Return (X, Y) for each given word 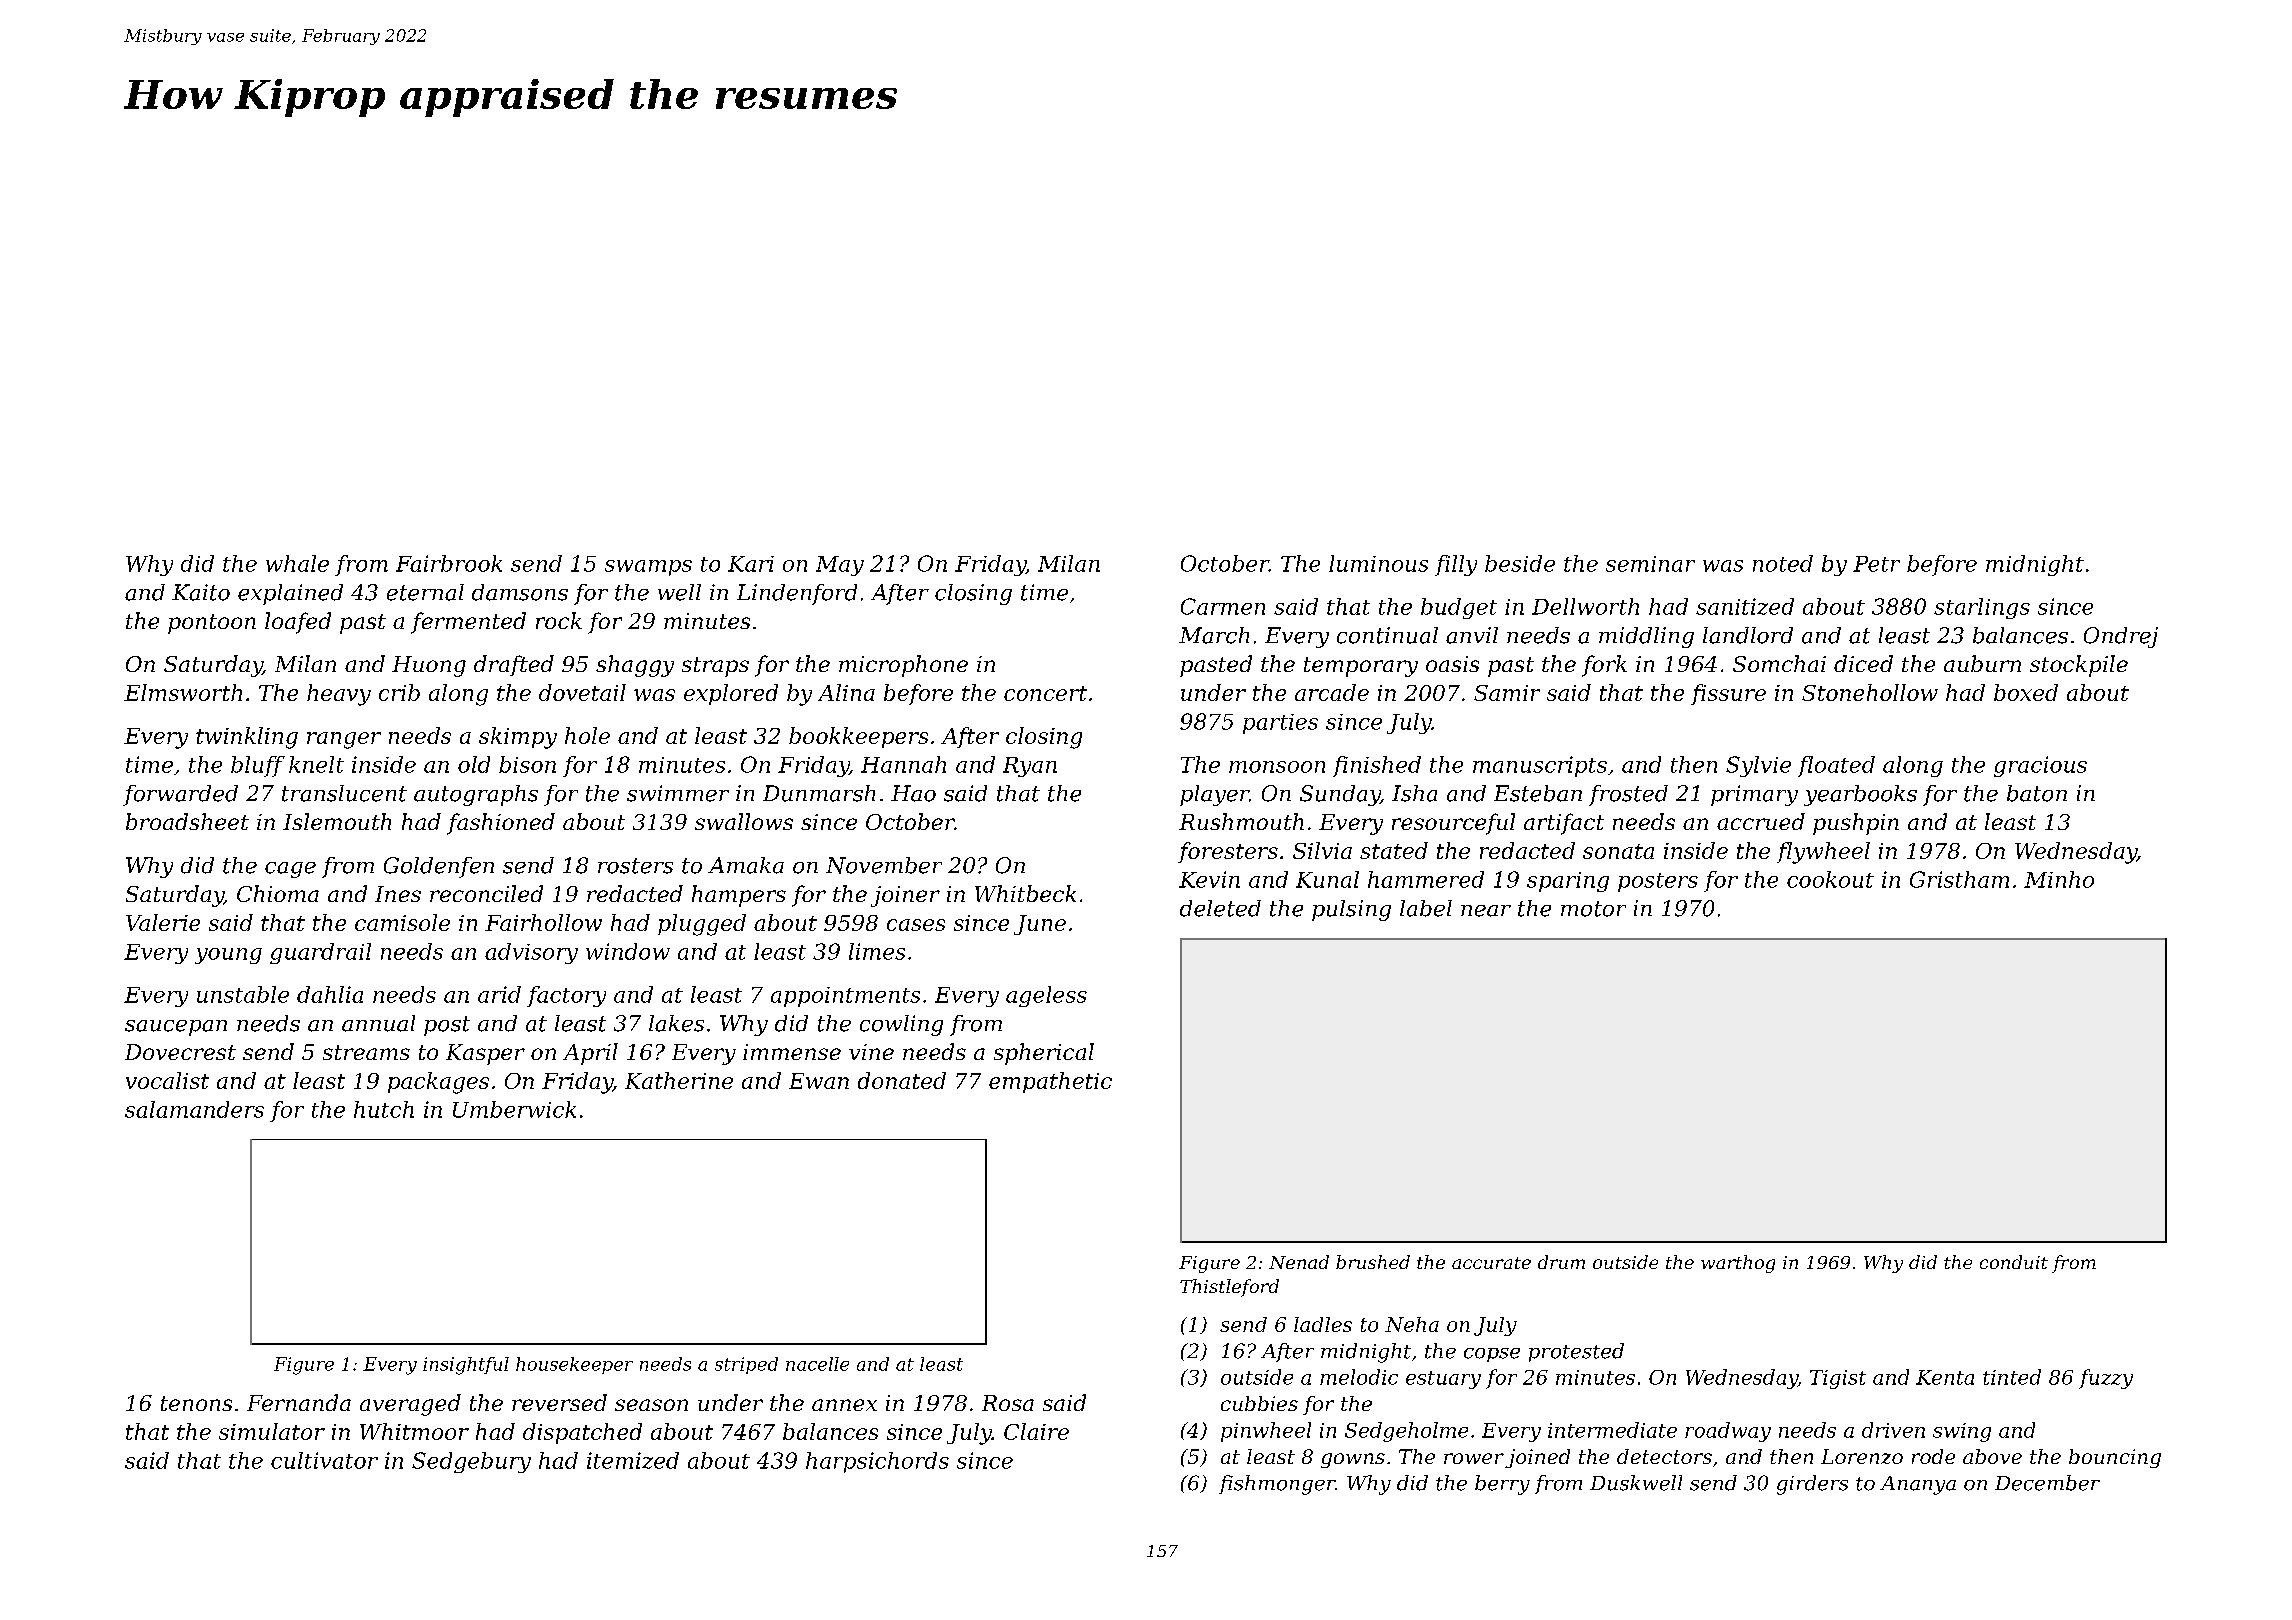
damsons (520, 592)
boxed (2026, 692)
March (1214, 635)
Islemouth (337, 821)
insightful (466, 1366)
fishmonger (1277, 1485)
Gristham (1959, 879)
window (628, 951)
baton (2037, 793)
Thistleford (1229, 1288)
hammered (1426, 879)
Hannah (903, 764)
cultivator (324, 1460)
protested (1576, 1352)
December (2047, 1483)
